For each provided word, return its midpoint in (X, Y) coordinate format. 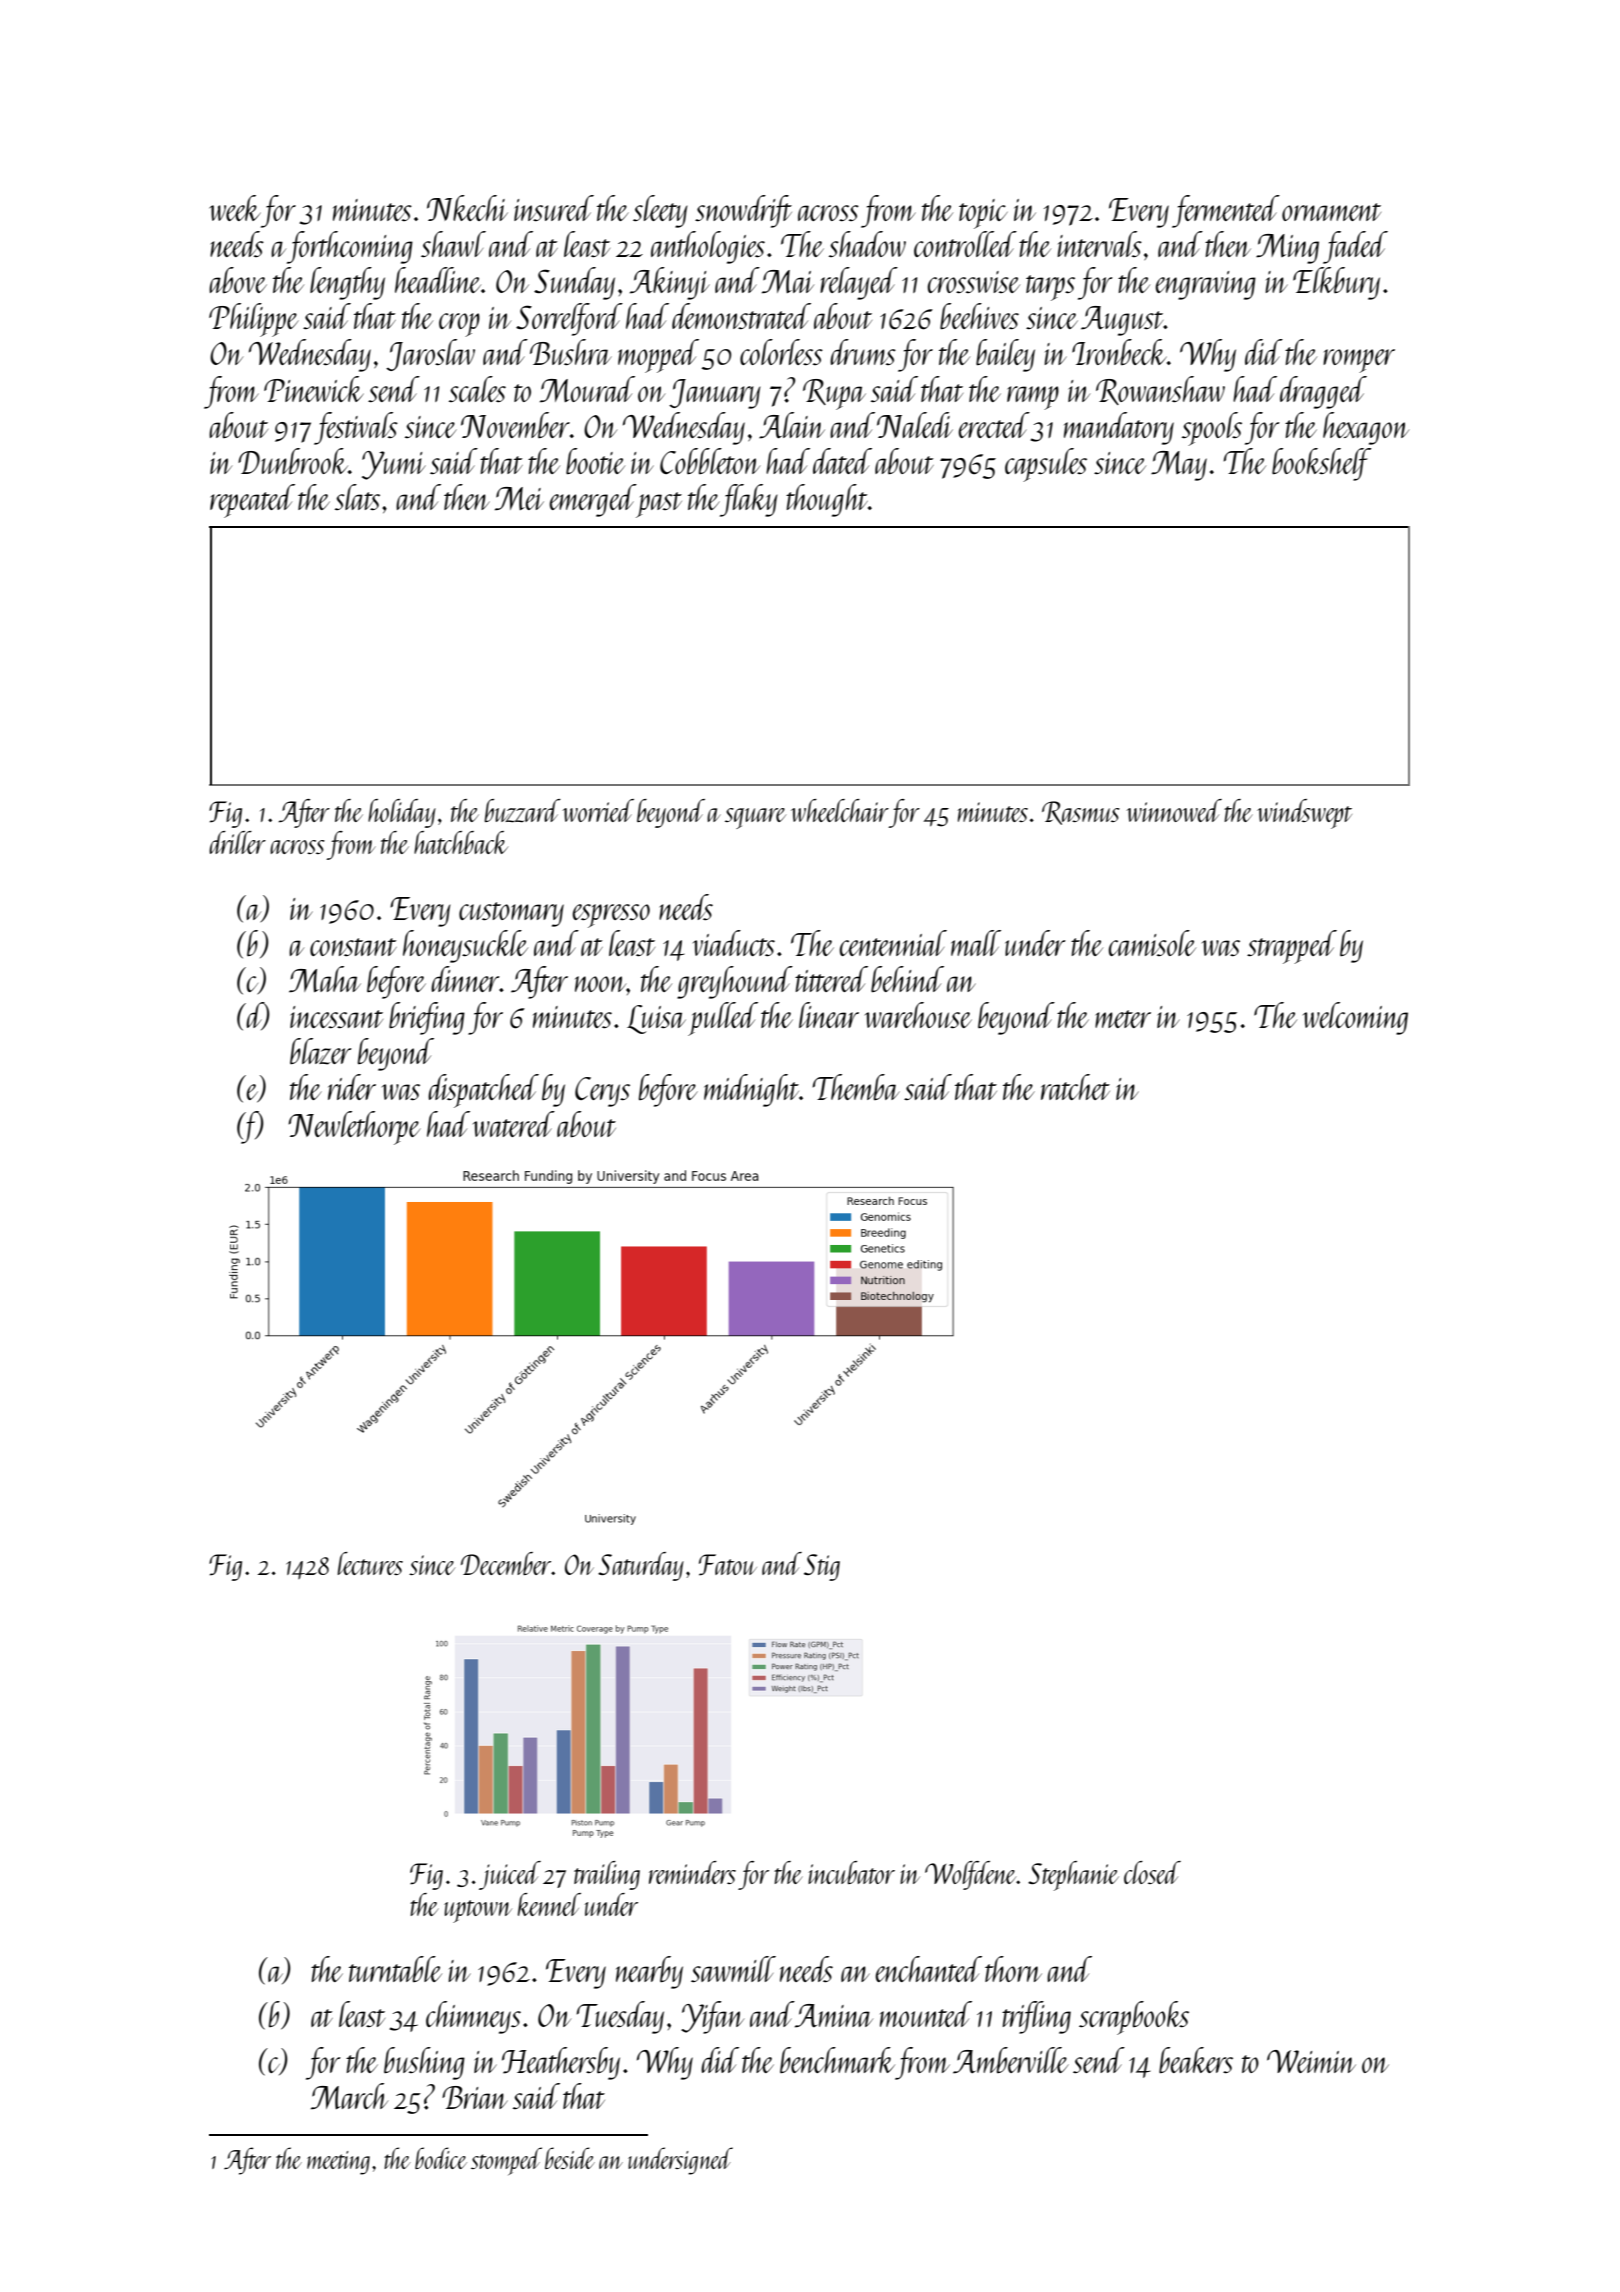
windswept (1304, 814)
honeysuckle (465, 946)
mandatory (1119, 428)
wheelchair (840, 810)
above (238, 280)
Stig (822, 1567)
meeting (338, 2163)
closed (1152, 1872)
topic (983, 214)
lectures (370, 1563)
